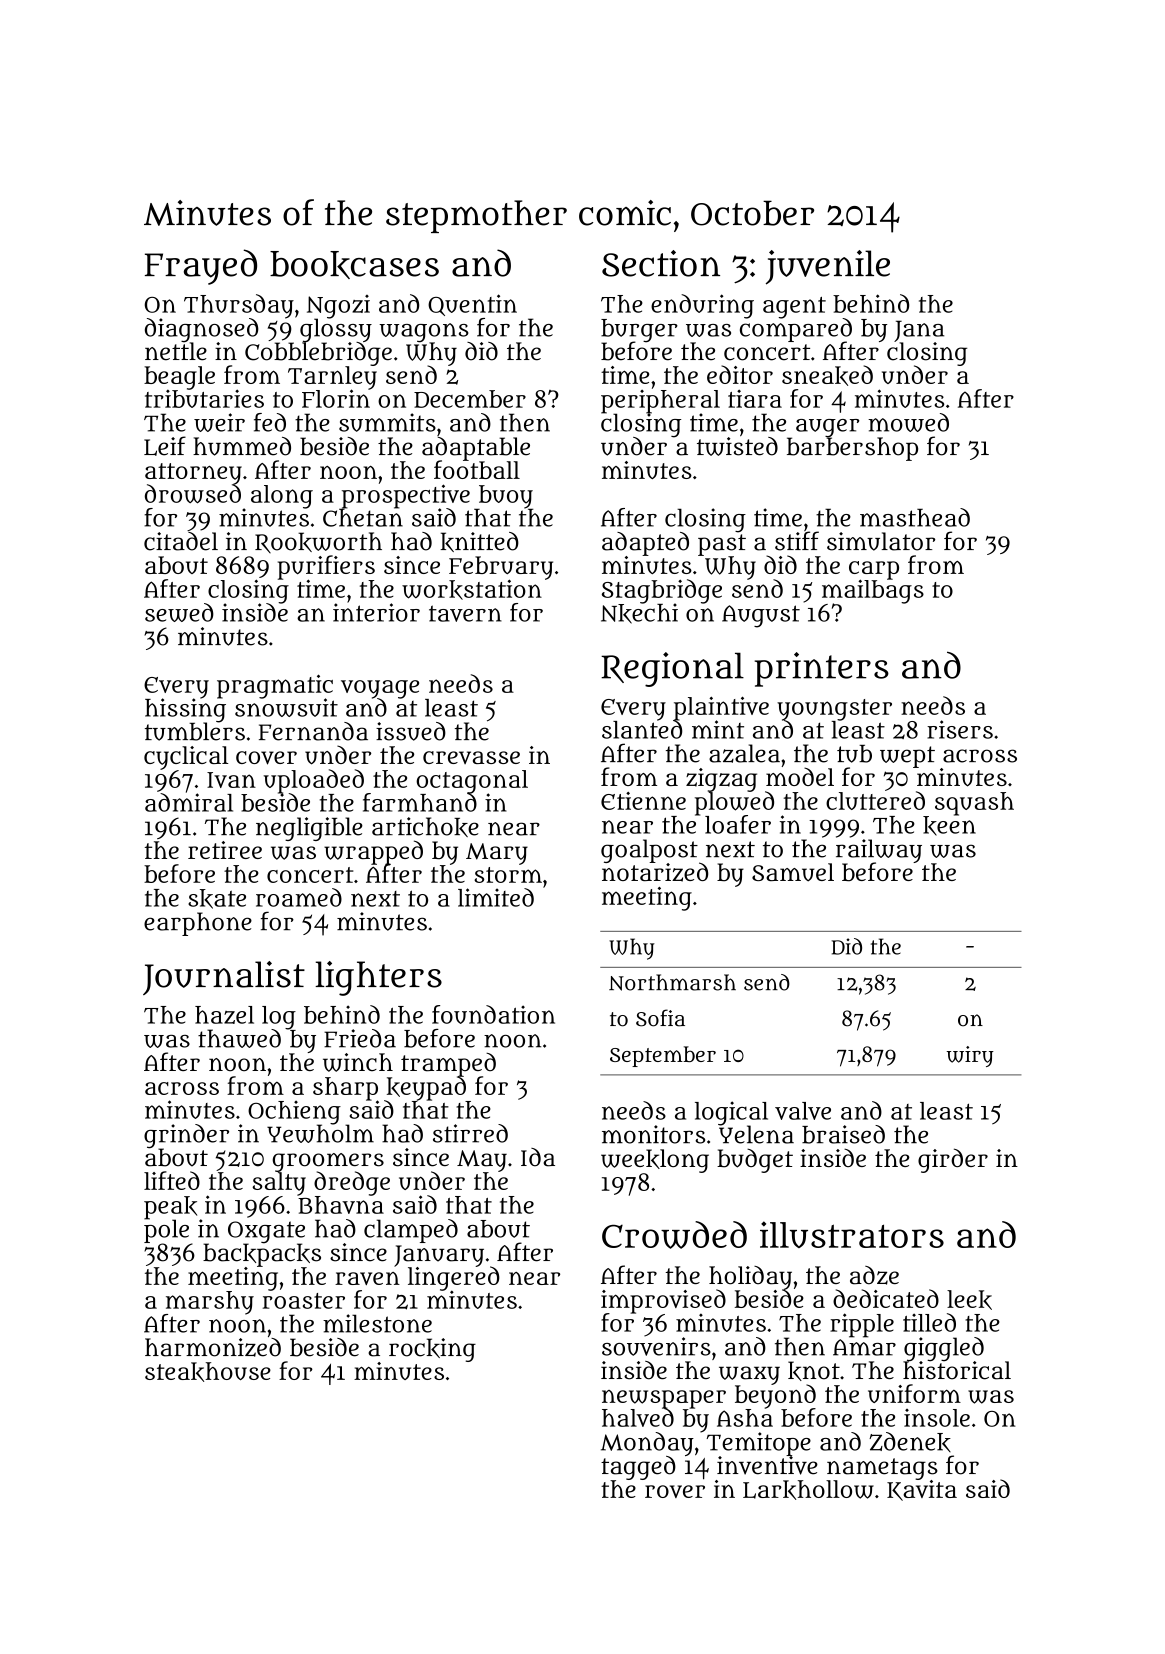  Describe the element at coordinates (201, 267) in the screenshot. I see `Frayed` at that location.
